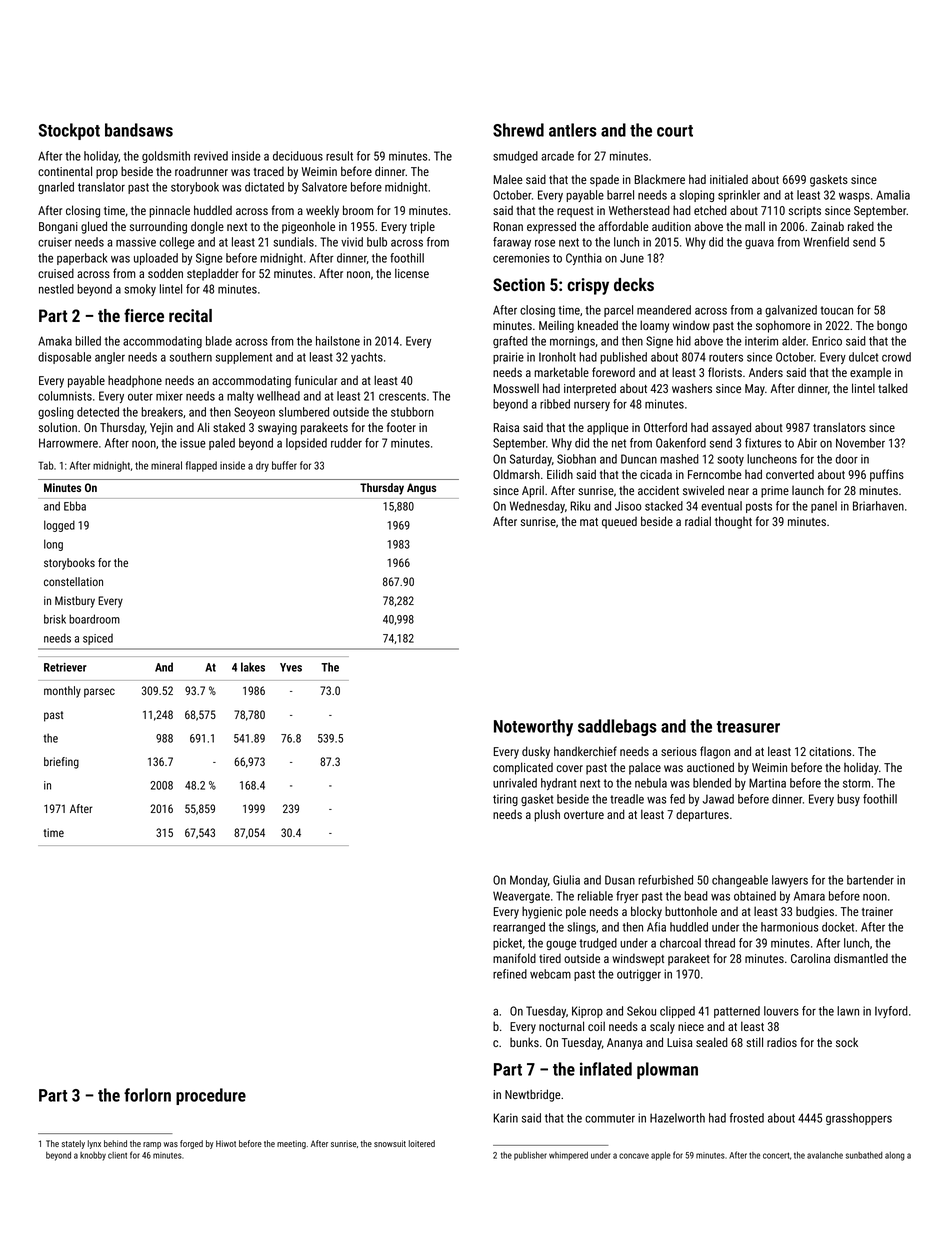  What do you see at coordinates (675, 131) in the screenshot?
I see `court` at bounding box center [675, 131].
